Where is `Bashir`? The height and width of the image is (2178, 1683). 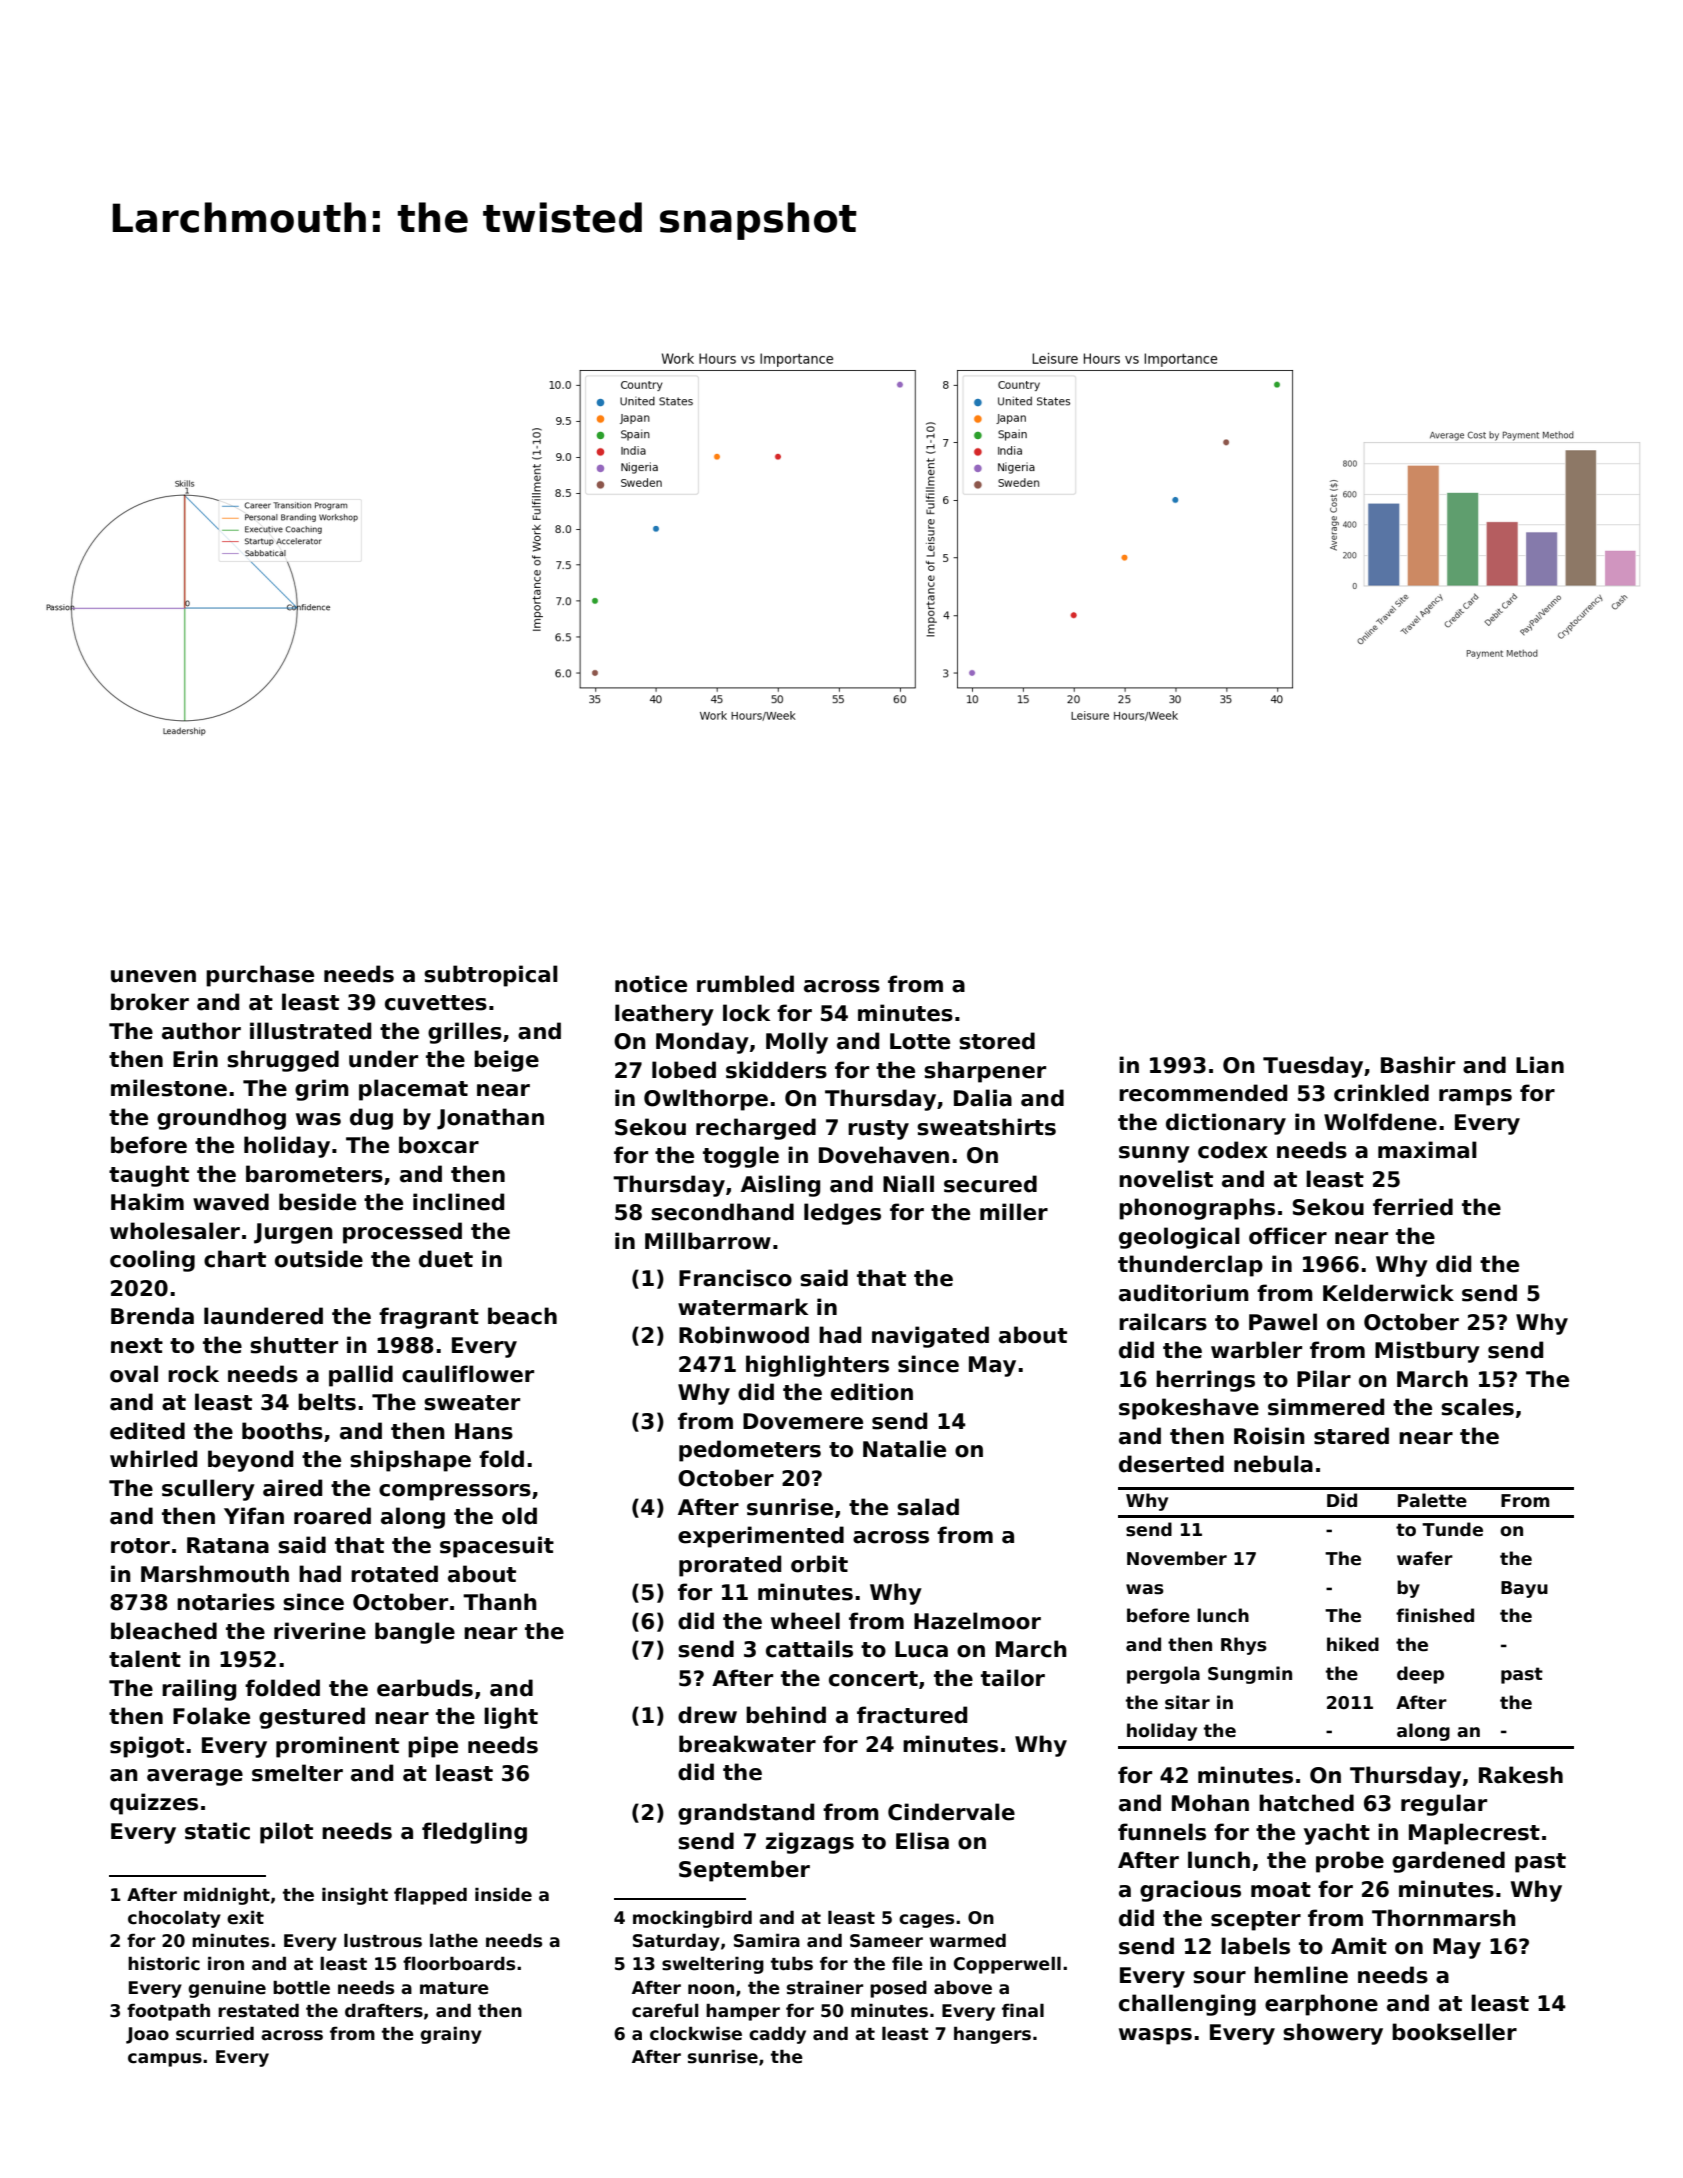
Bashir is located at coordinates (1418, 1065).
